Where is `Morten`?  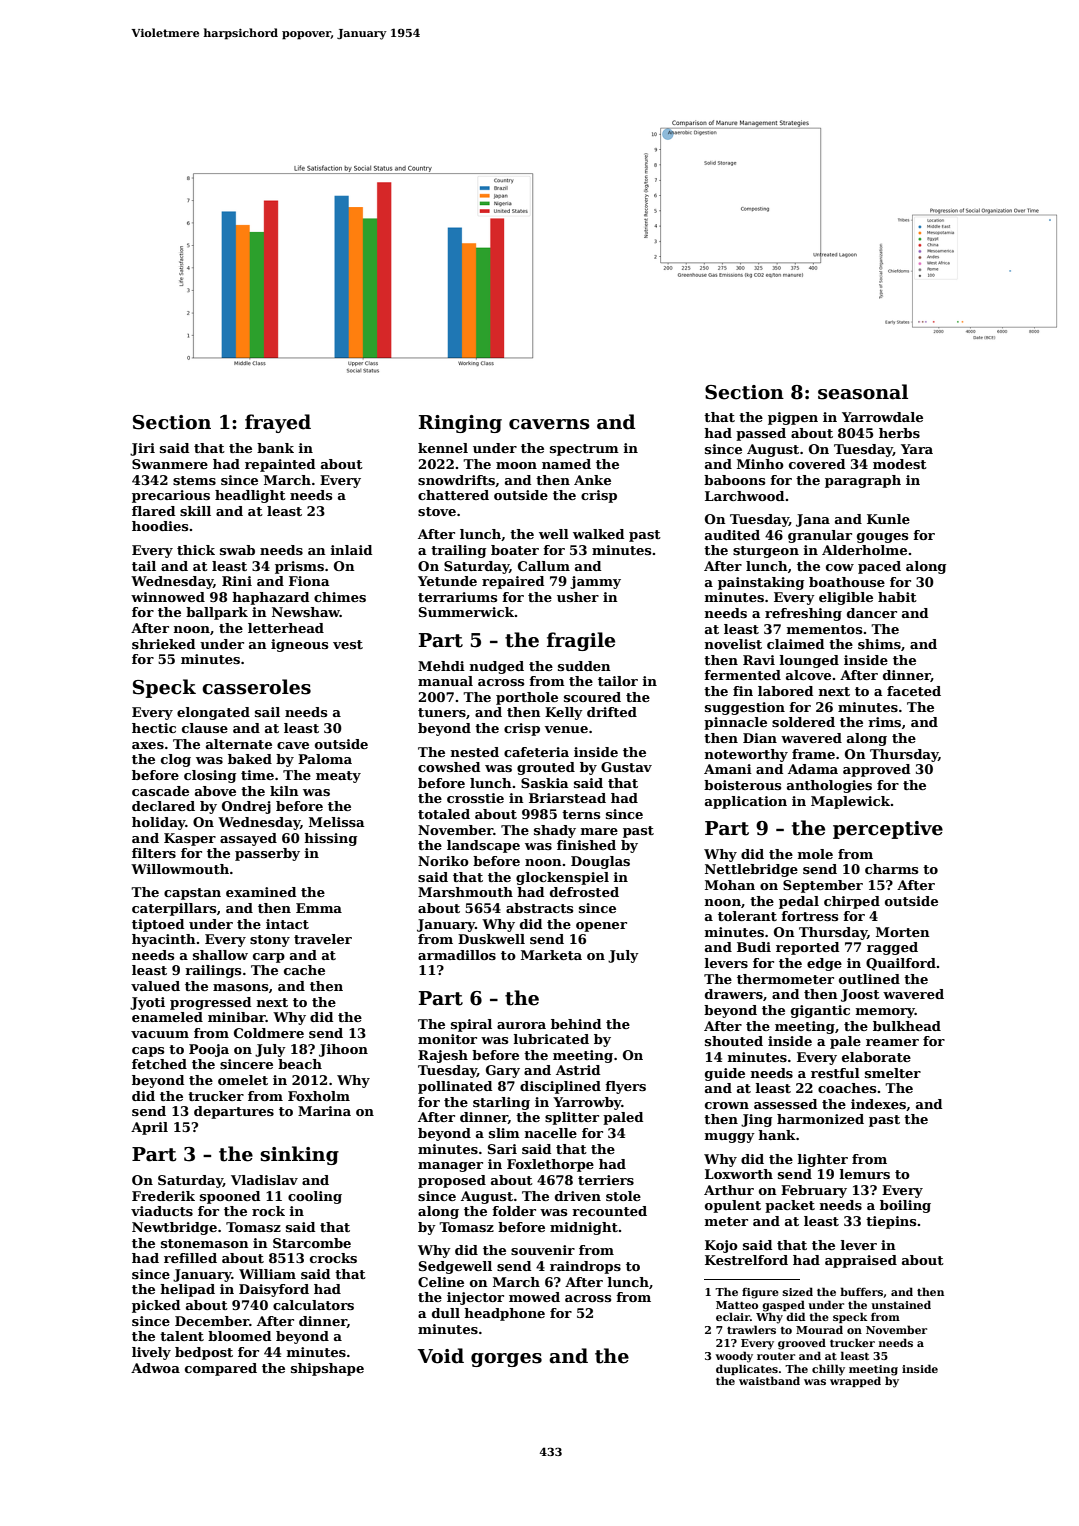 Morten is located at coordinates (903, 932).
